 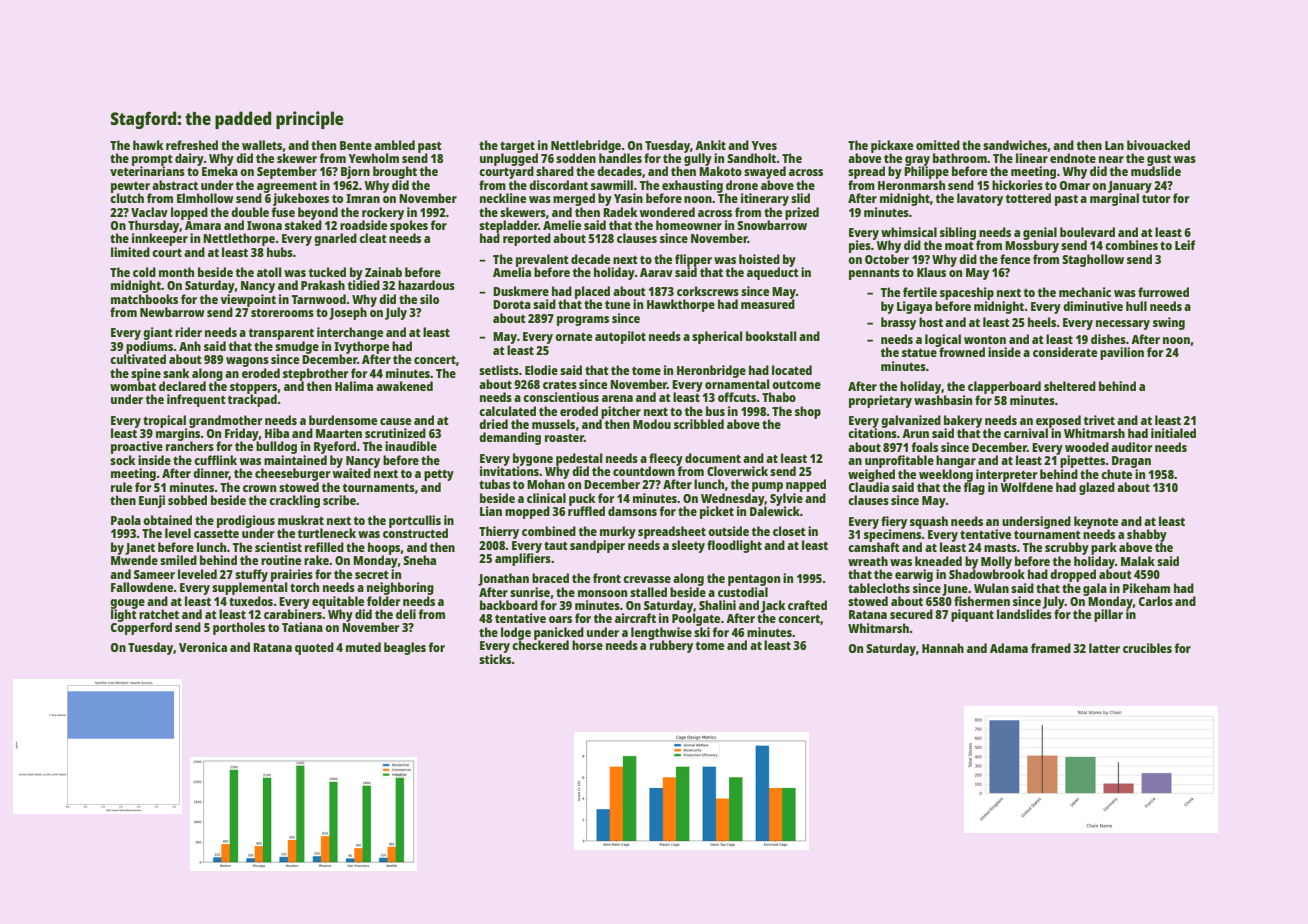 What do you see at coordinates (1185, 245) in the image?
I see `Leif` at bounding box center [1185, 245].
